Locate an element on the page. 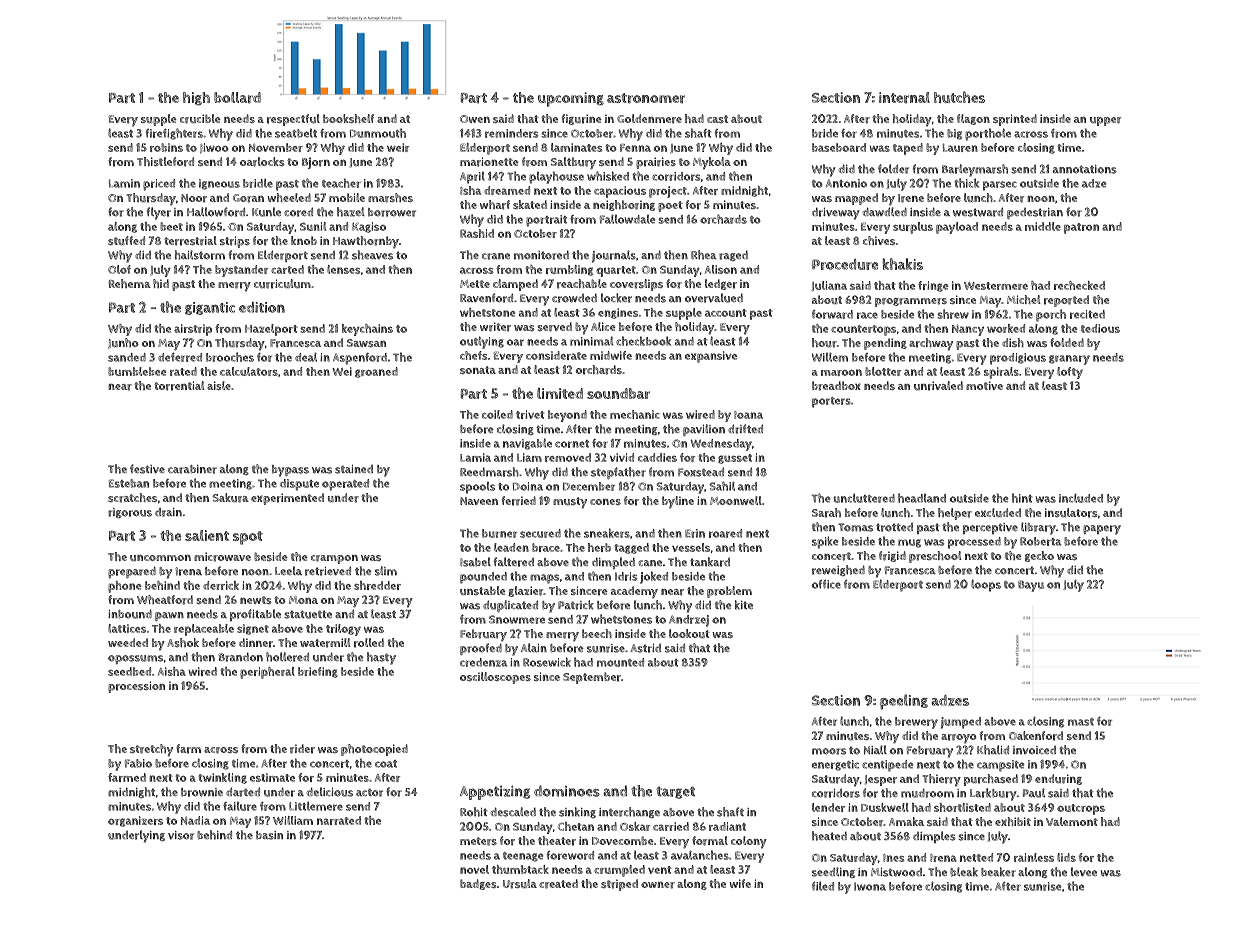 Image resolution: width=1233 pixels, height=952 pixels. replaceable is located at coordinates (204, 630).
